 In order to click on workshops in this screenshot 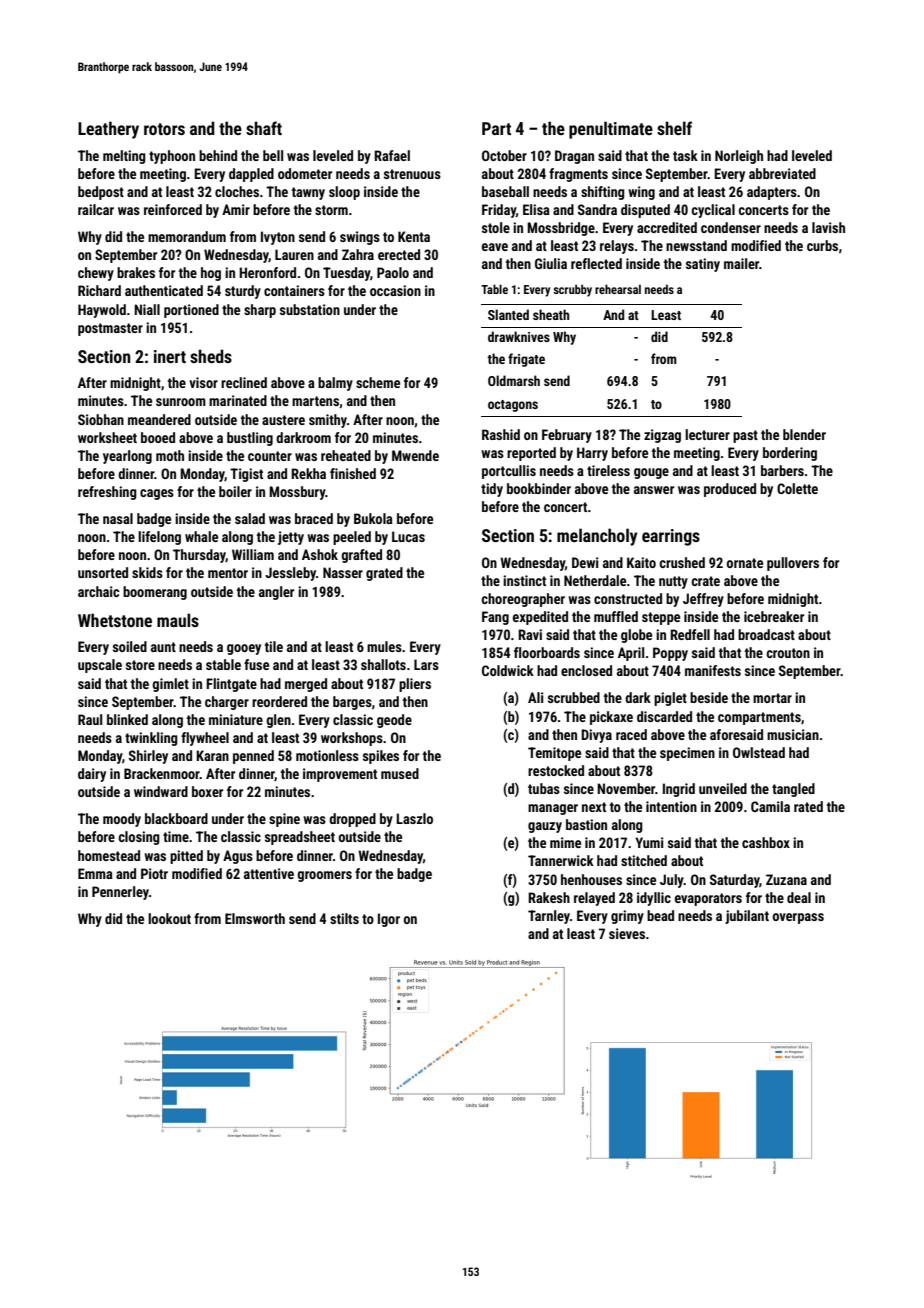, I will do `click(352, 739)`.
